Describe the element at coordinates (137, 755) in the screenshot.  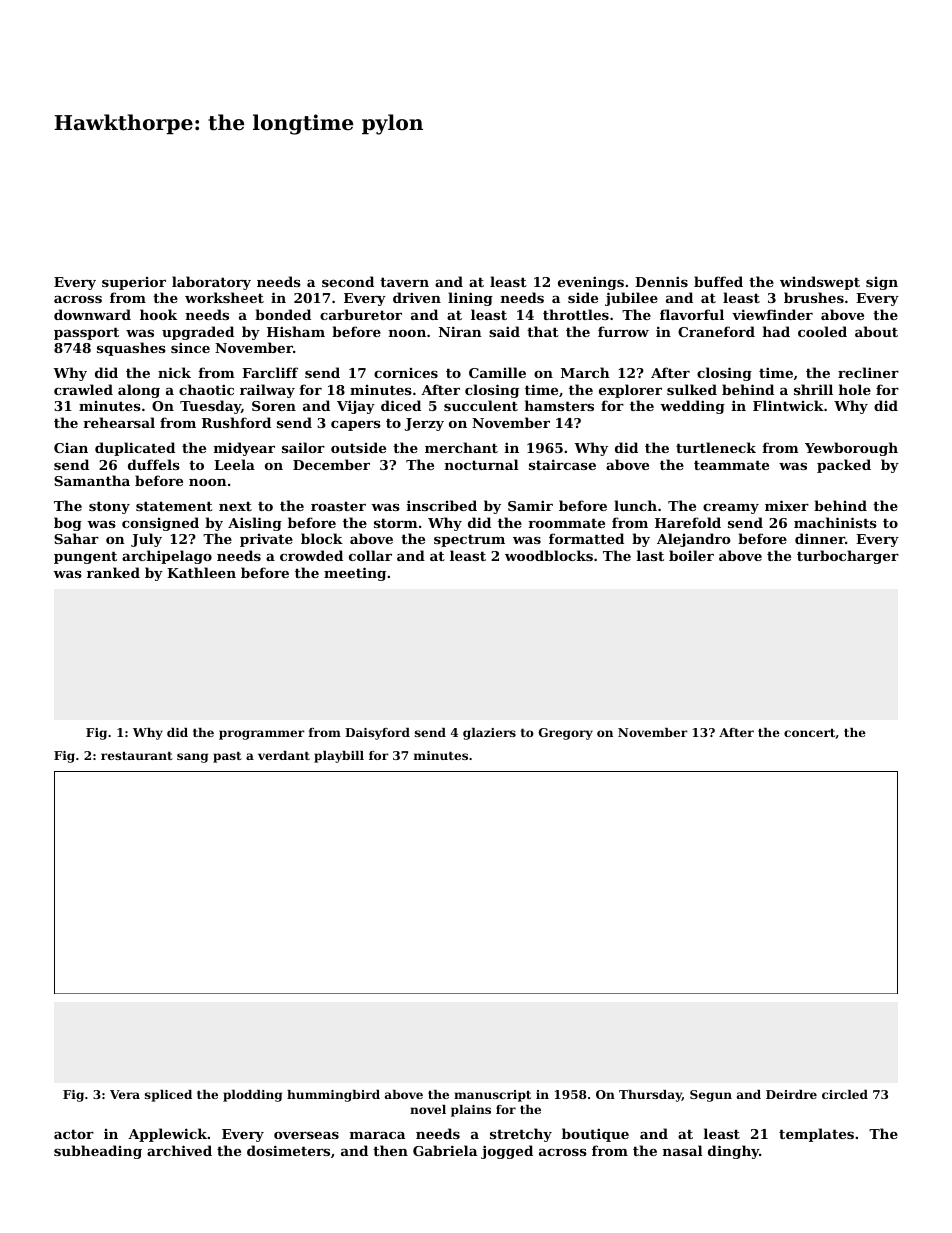
I see `restaurant` at that location.
